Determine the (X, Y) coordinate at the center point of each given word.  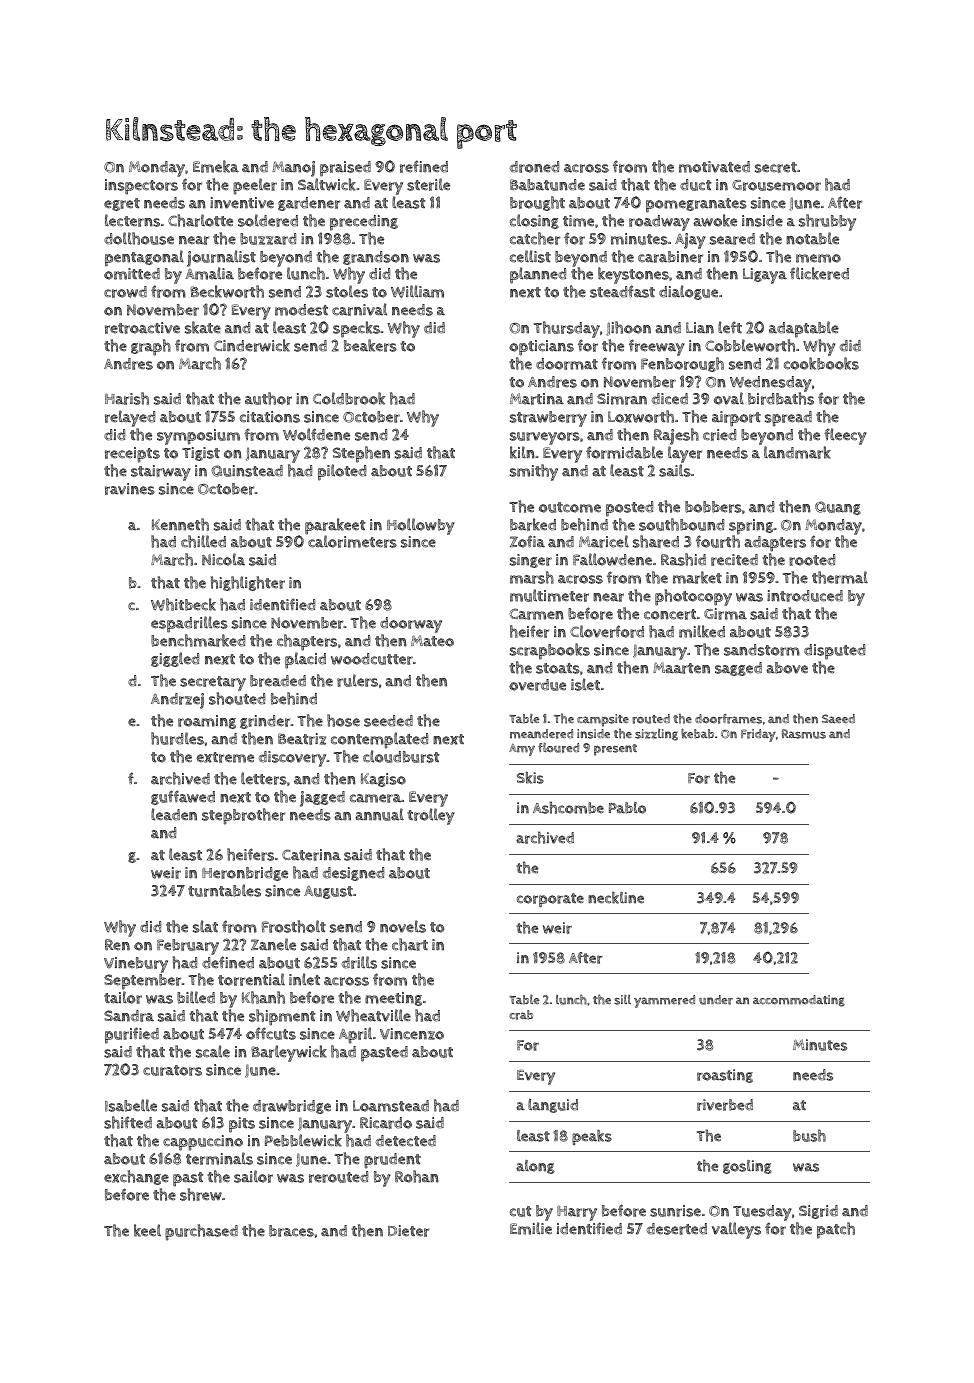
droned (534, 167)
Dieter (408, 1231)
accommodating (799, 1001)
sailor (253, 1176)
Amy (522, 750)
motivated (714, 167)
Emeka (216, 166)
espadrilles (189, 624)
